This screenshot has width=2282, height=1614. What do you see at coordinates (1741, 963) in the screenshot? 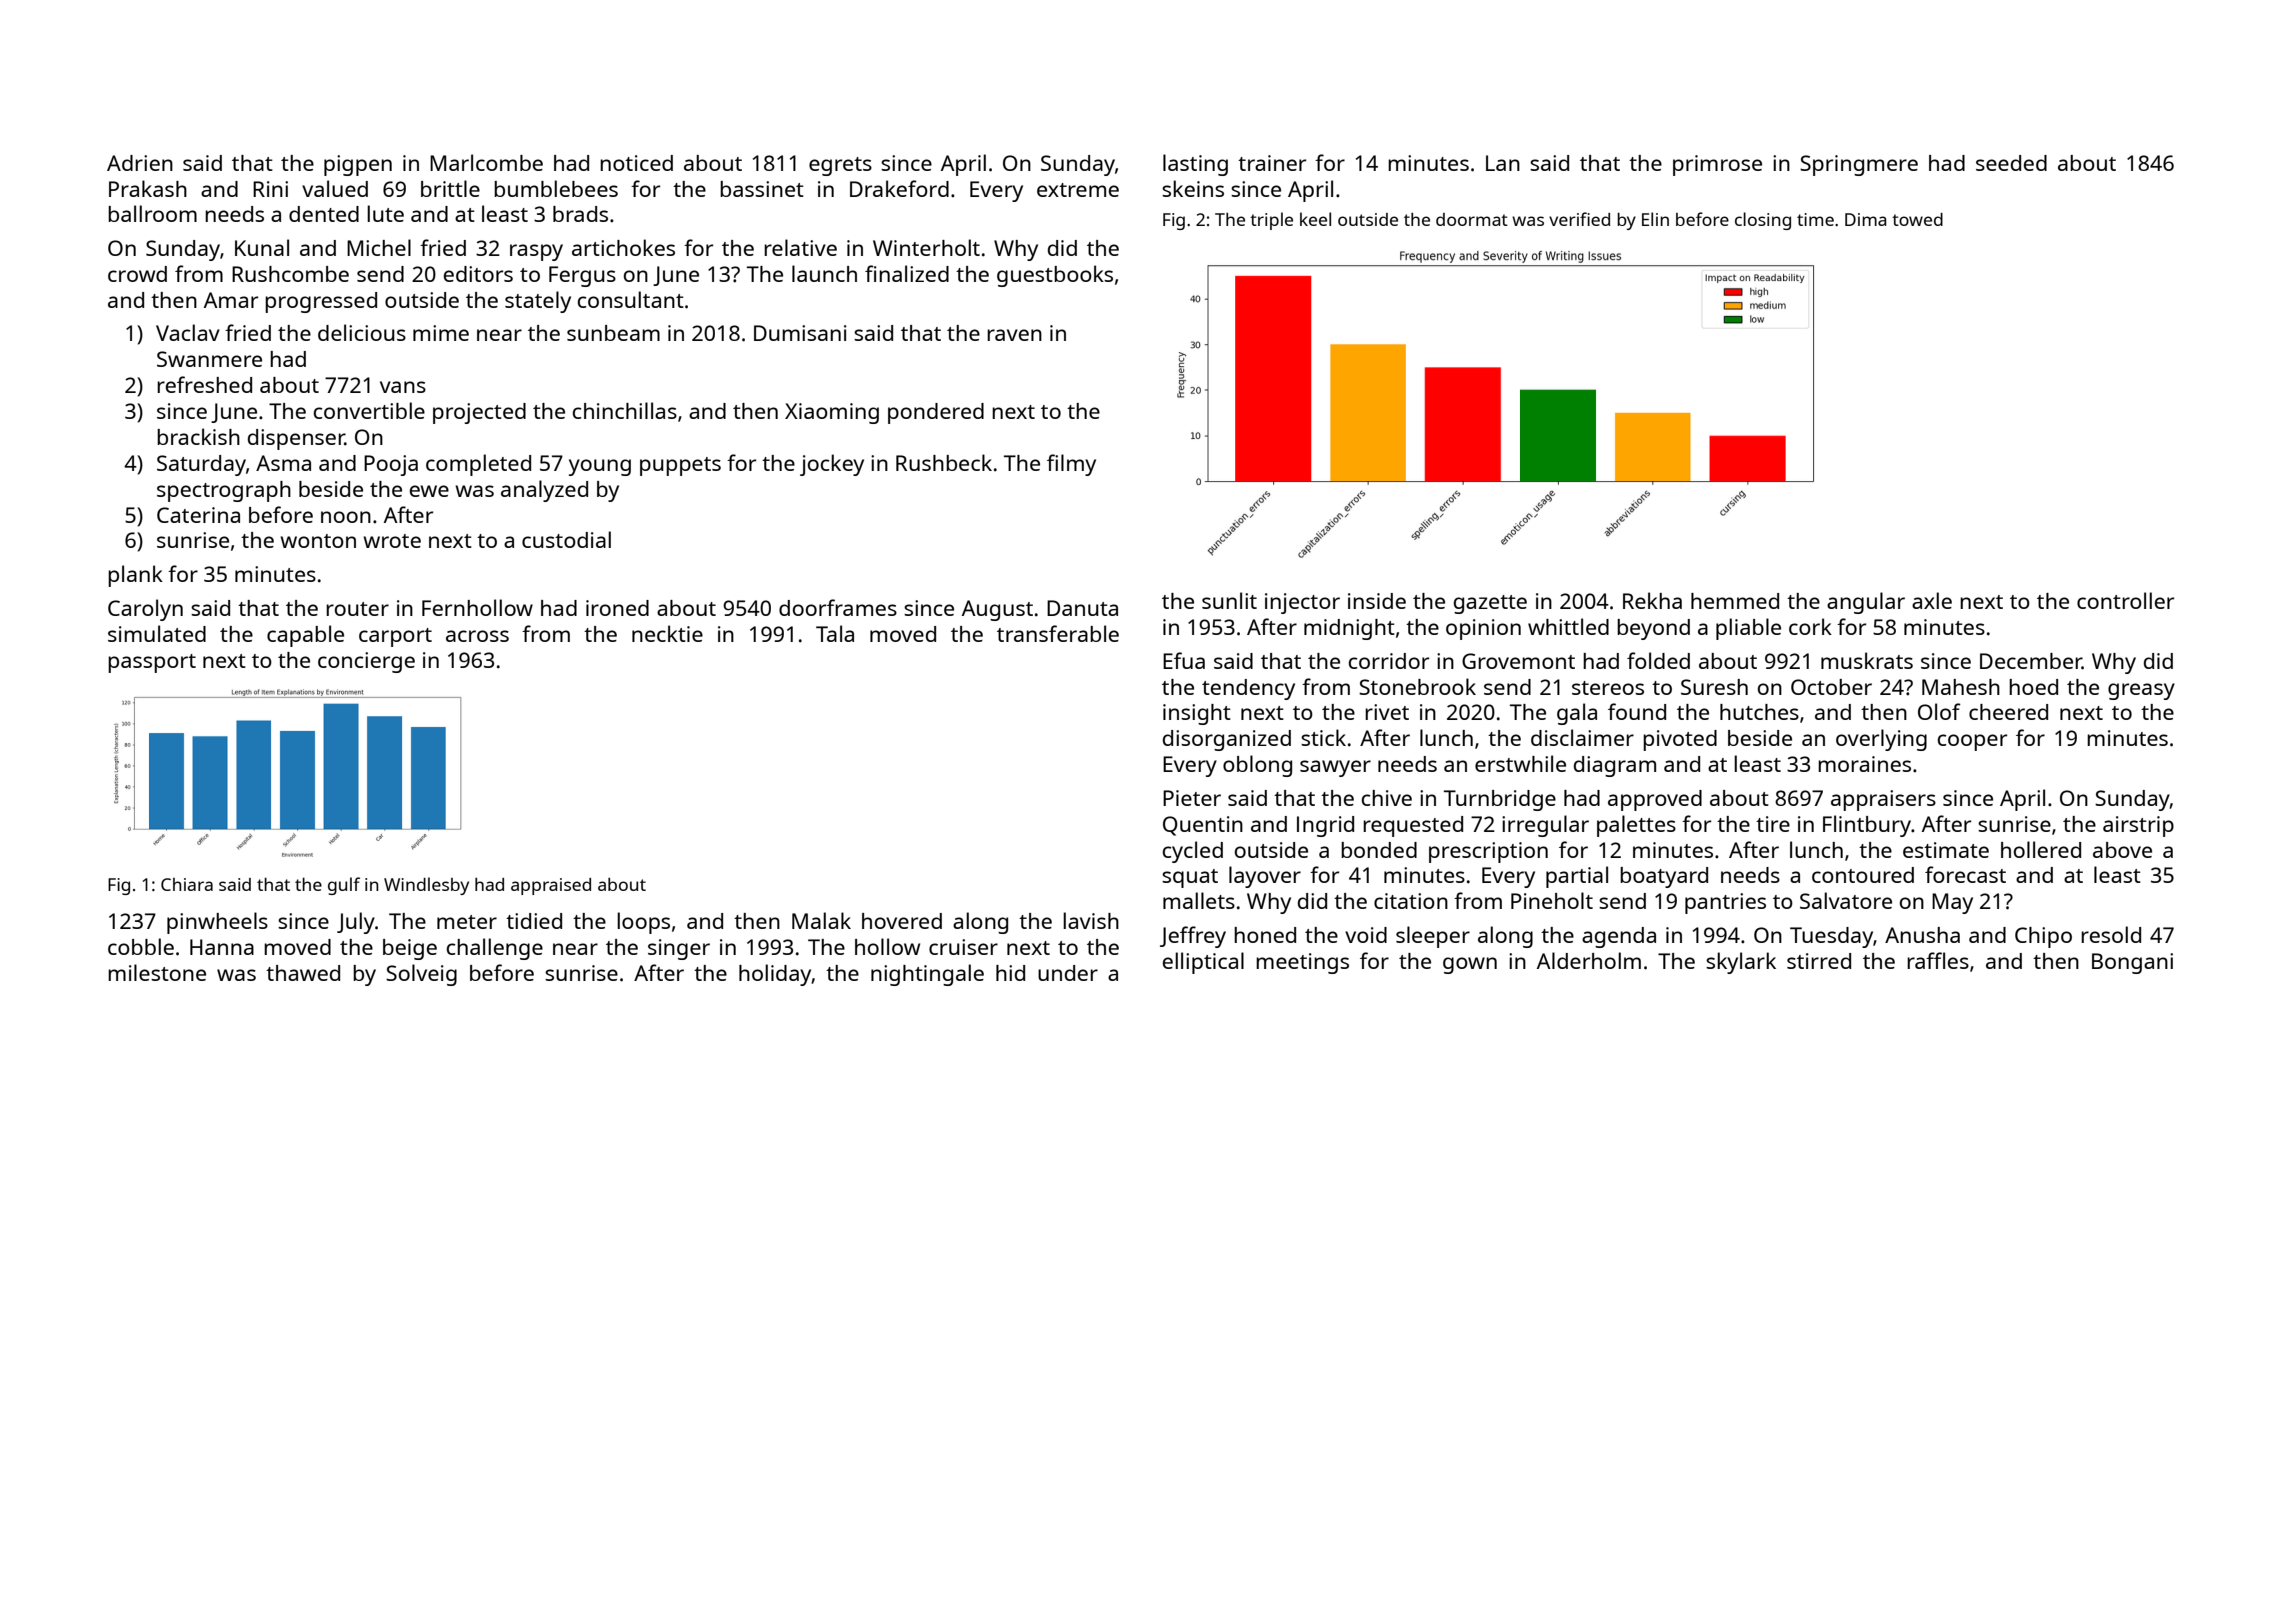
I see `skylark` at bounding box center [1741, 963].
